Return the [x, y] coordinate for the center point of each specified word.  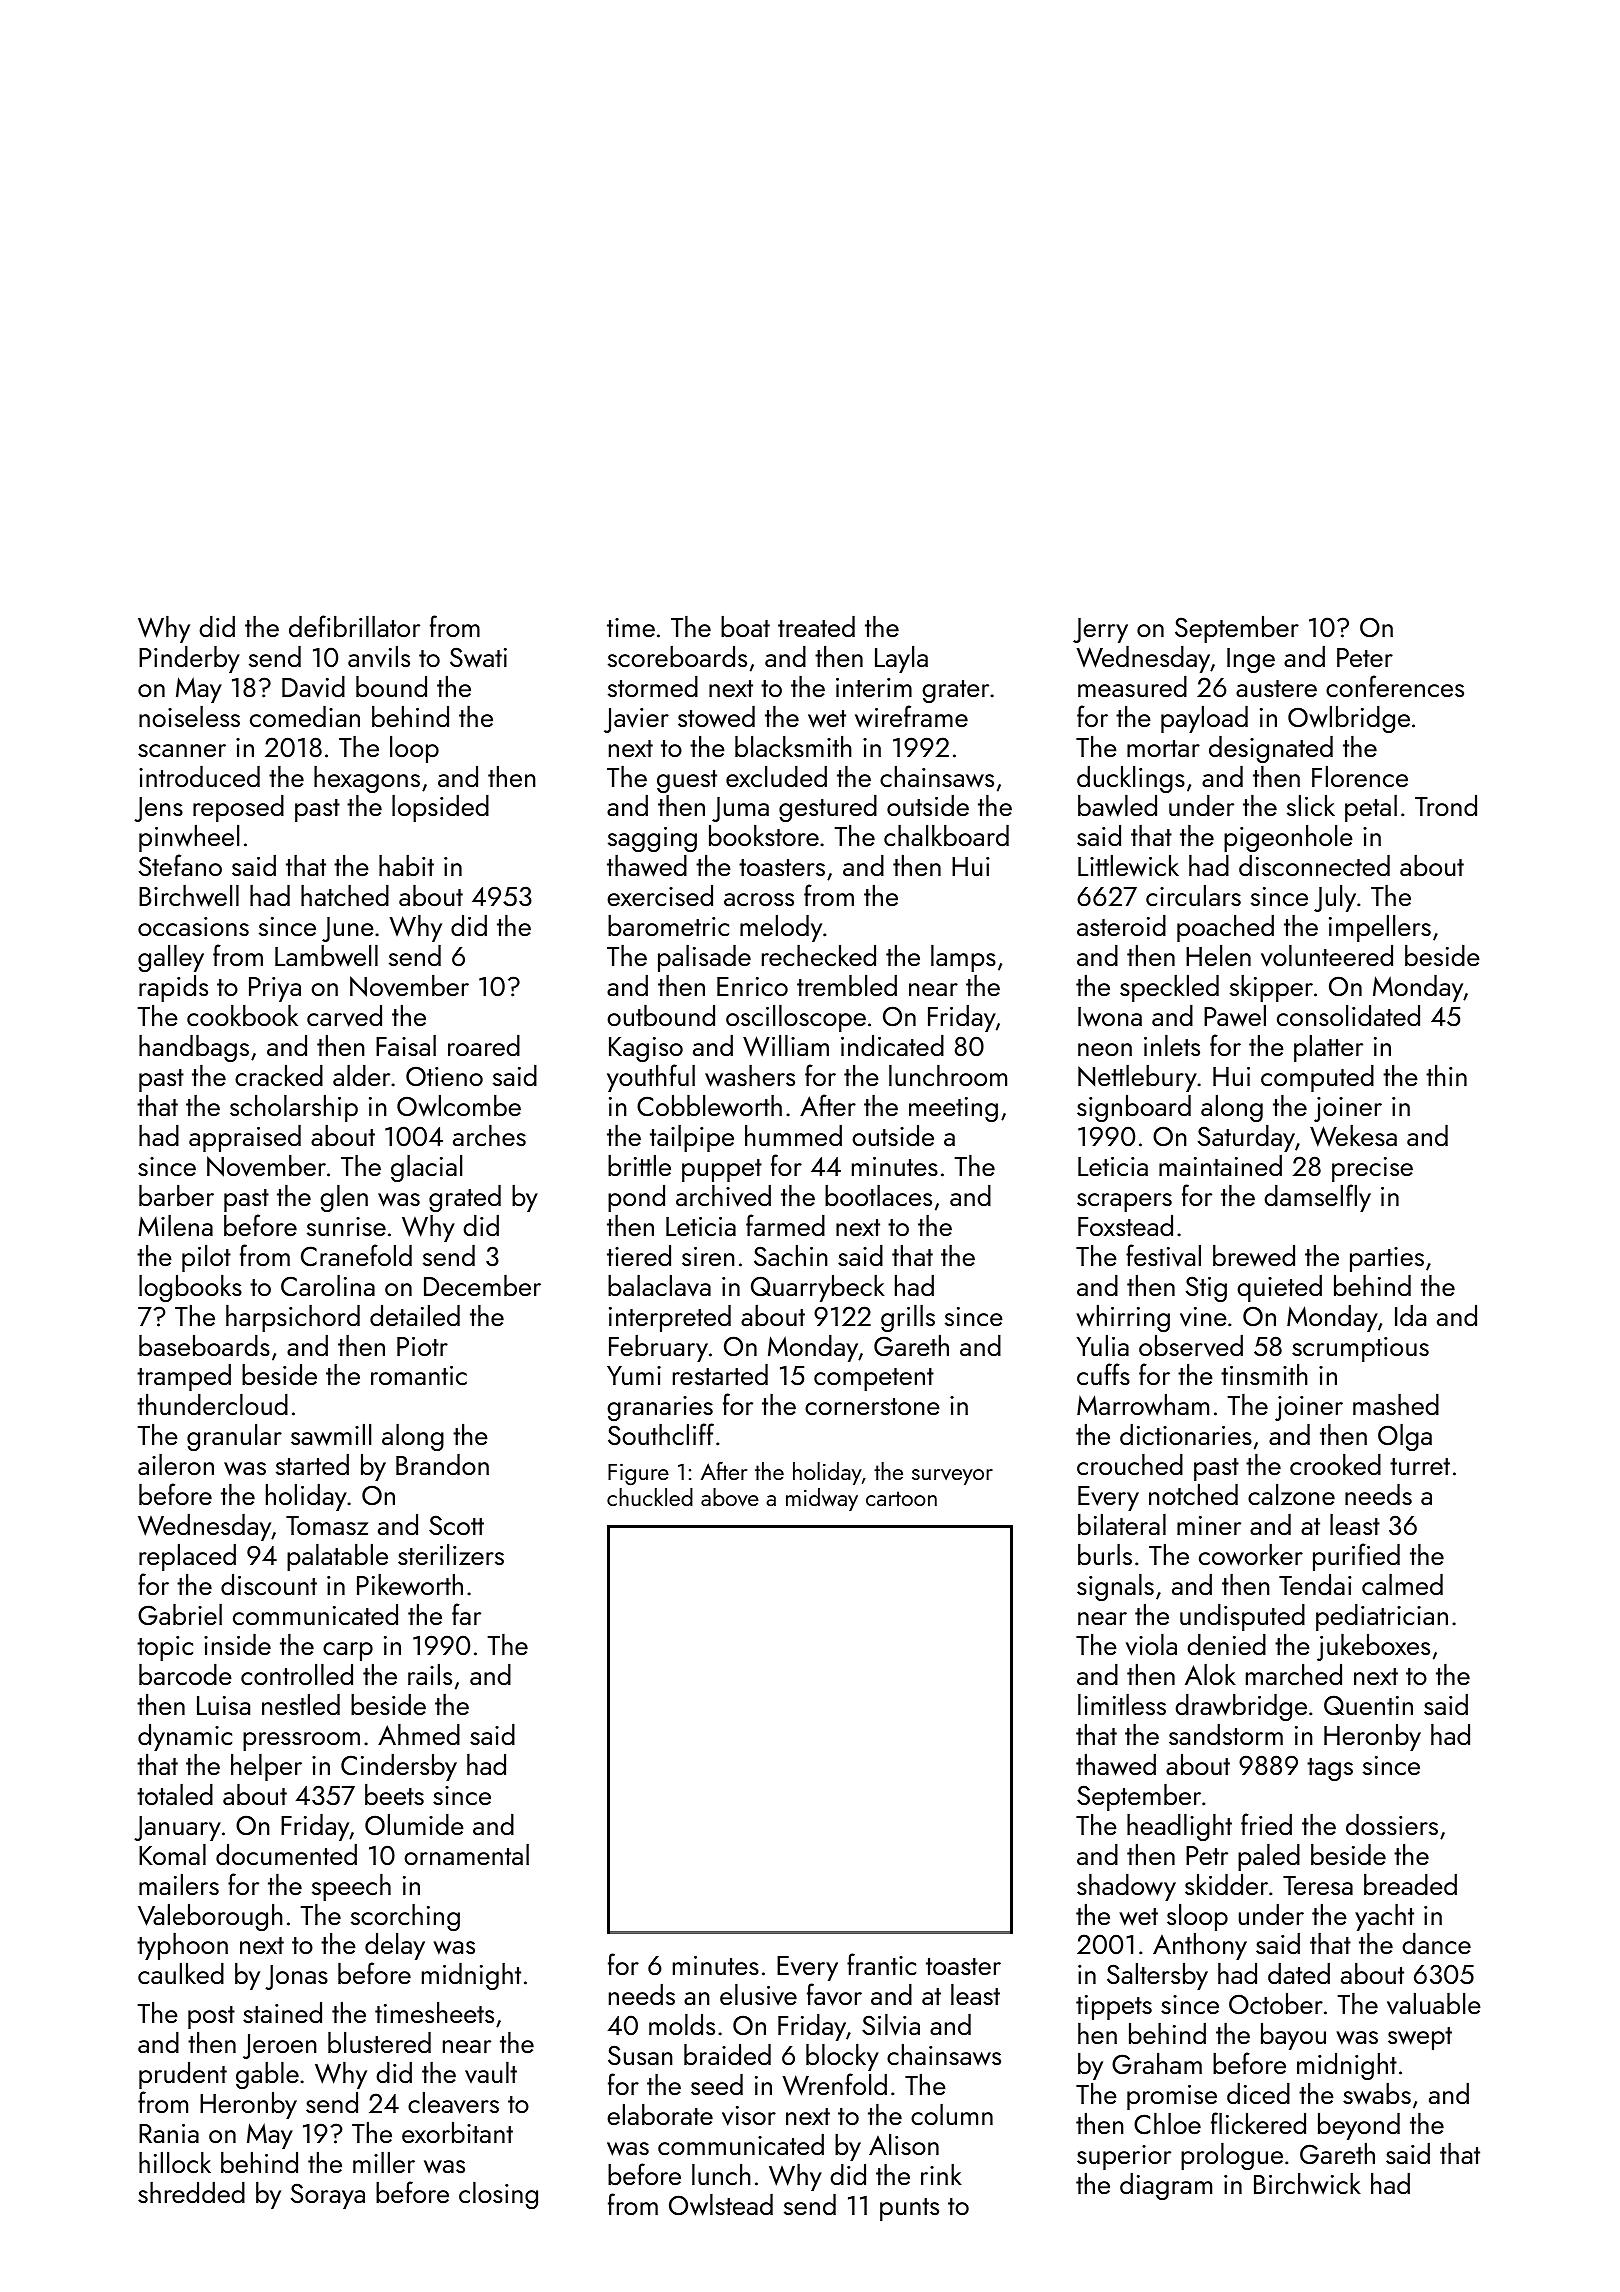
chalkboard [946, 835]
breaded [1410, 1884]
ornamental [466, 1854]
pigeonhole [1288, 838]
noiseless [189, 716]
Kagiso [646, 1049]
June [348, 929]
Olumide [414, 1824]
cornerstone [872, 1406]
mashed [1396, 1404]
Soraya [328, 2196]
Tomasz [327, 1525]
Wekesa [1353, 1136]
